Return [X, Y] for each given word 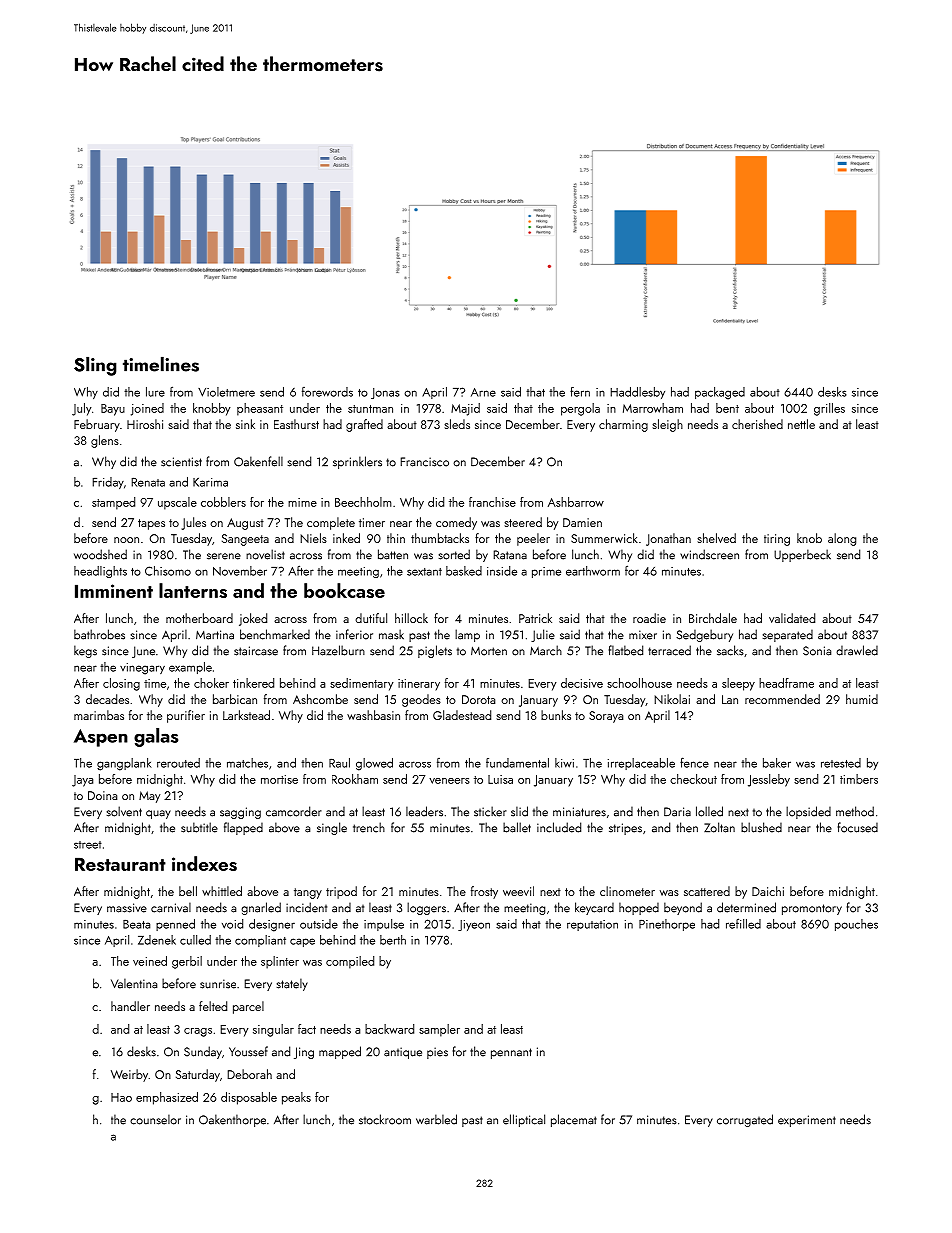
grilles [829, 409]
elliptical [524, 1120]
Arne [483, 392]
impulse [384, 925]
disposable [249, 1098]
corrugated [745, 1120]
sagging [240, 813]
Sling [95, 366]
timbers [859, 779]
